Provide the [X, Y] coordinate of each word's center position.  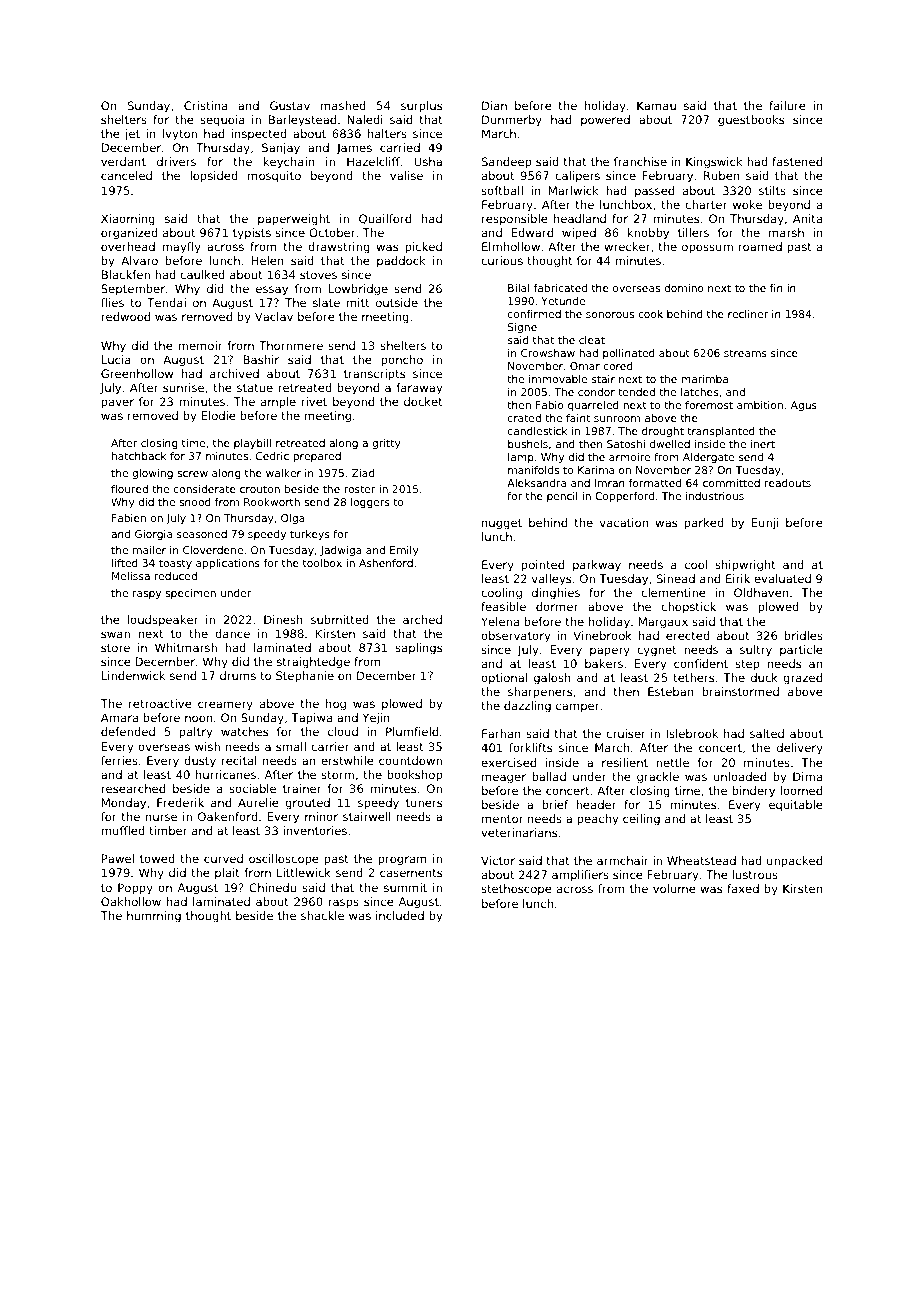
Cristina [205, 105]
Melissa [131, 576]
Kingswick [714, 163]
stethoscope [516, 890]
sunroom [617, 419]
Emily [404, 551]
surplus [421, 107]
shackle [322, 915]
